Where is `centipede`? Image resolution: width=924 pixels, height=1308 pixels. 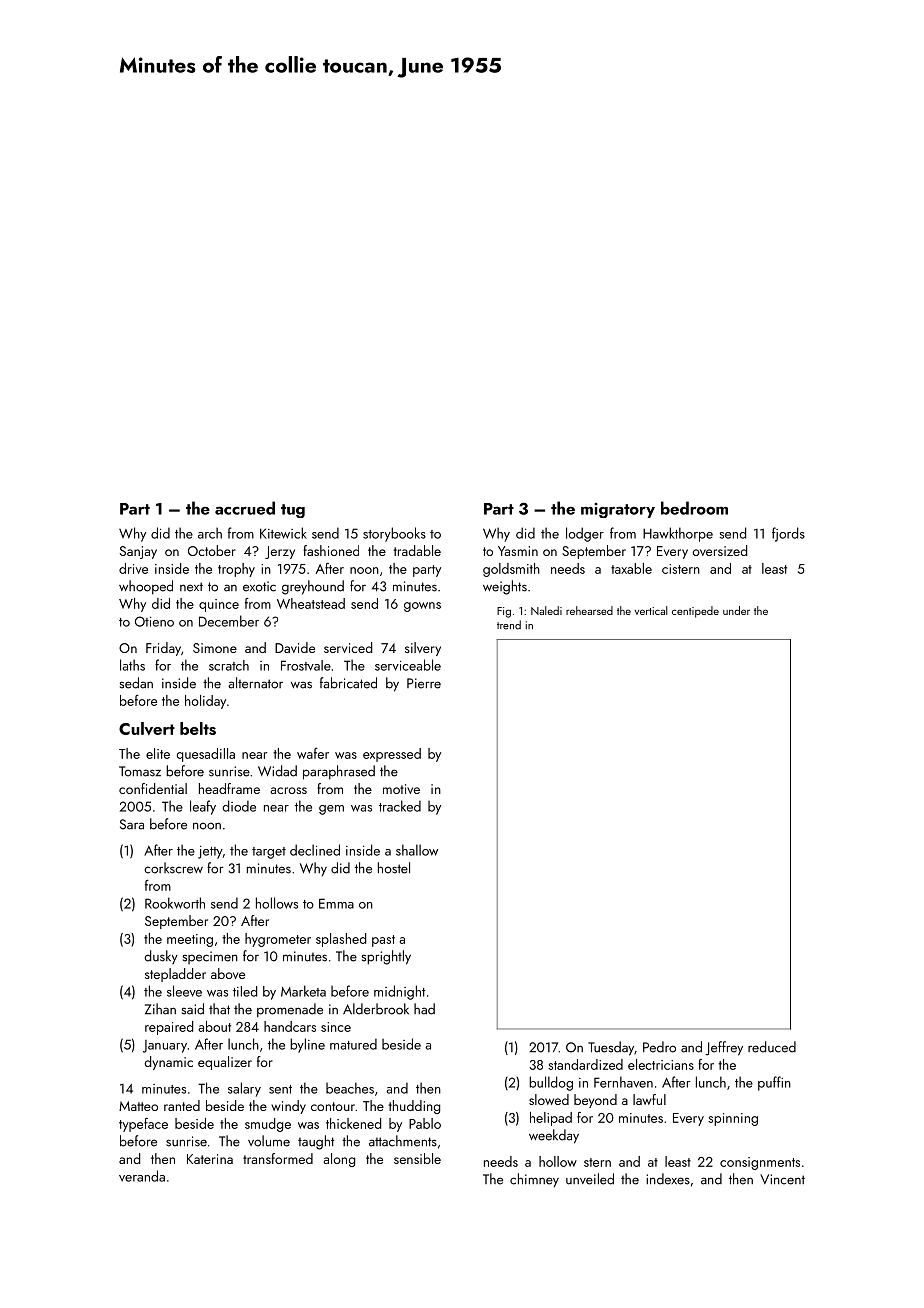 centipede is located at coordinates (695, 612).
